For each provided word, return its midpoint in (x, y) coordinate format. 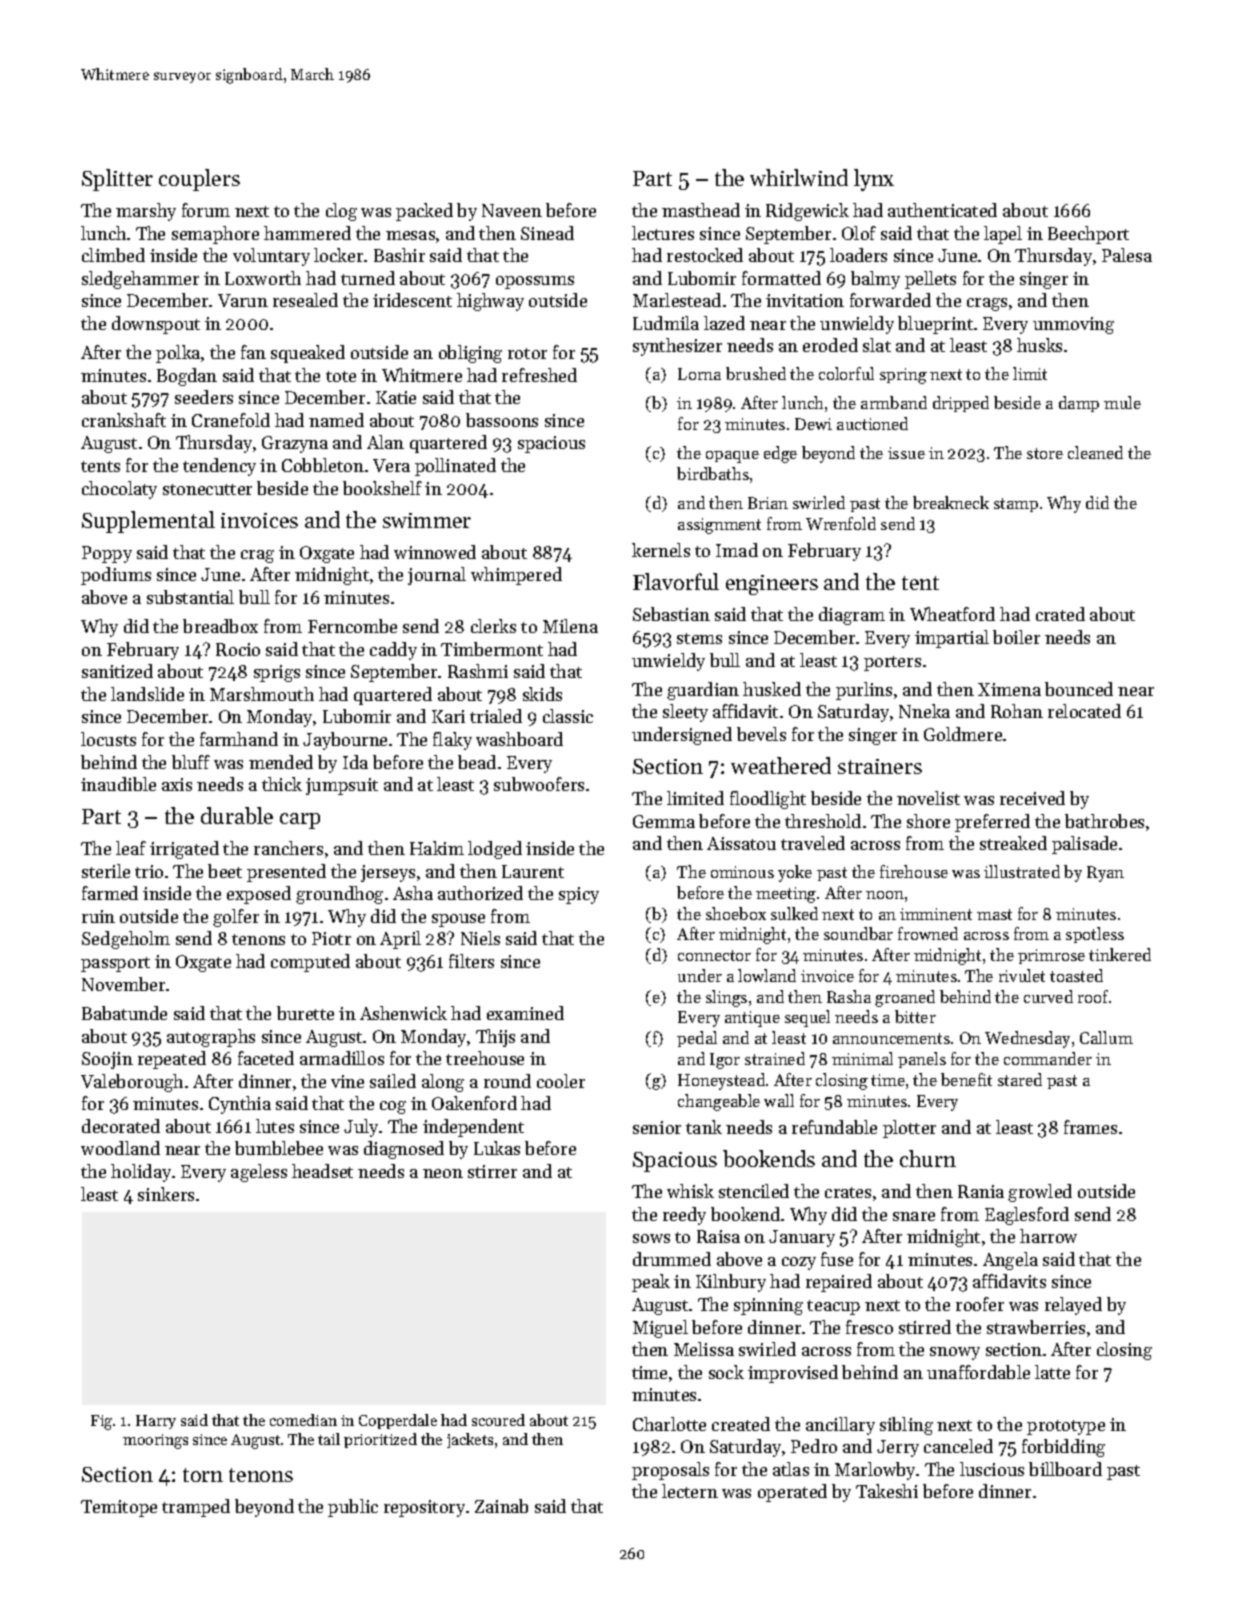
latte (1052, 1372)
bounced (1079, 689)
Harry (156, 1422)
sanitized (117, 671)
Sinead (547, 233)
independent (473, 1128)
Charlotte (669, 1424)
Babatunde (124, 1013)
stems (699, 638)
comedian (303, 1420)
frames (1090, 1127)
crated (1060, 614)
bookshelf (382, 488)
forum (206, 210)
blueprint (935, 325)
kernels (661, 550)
